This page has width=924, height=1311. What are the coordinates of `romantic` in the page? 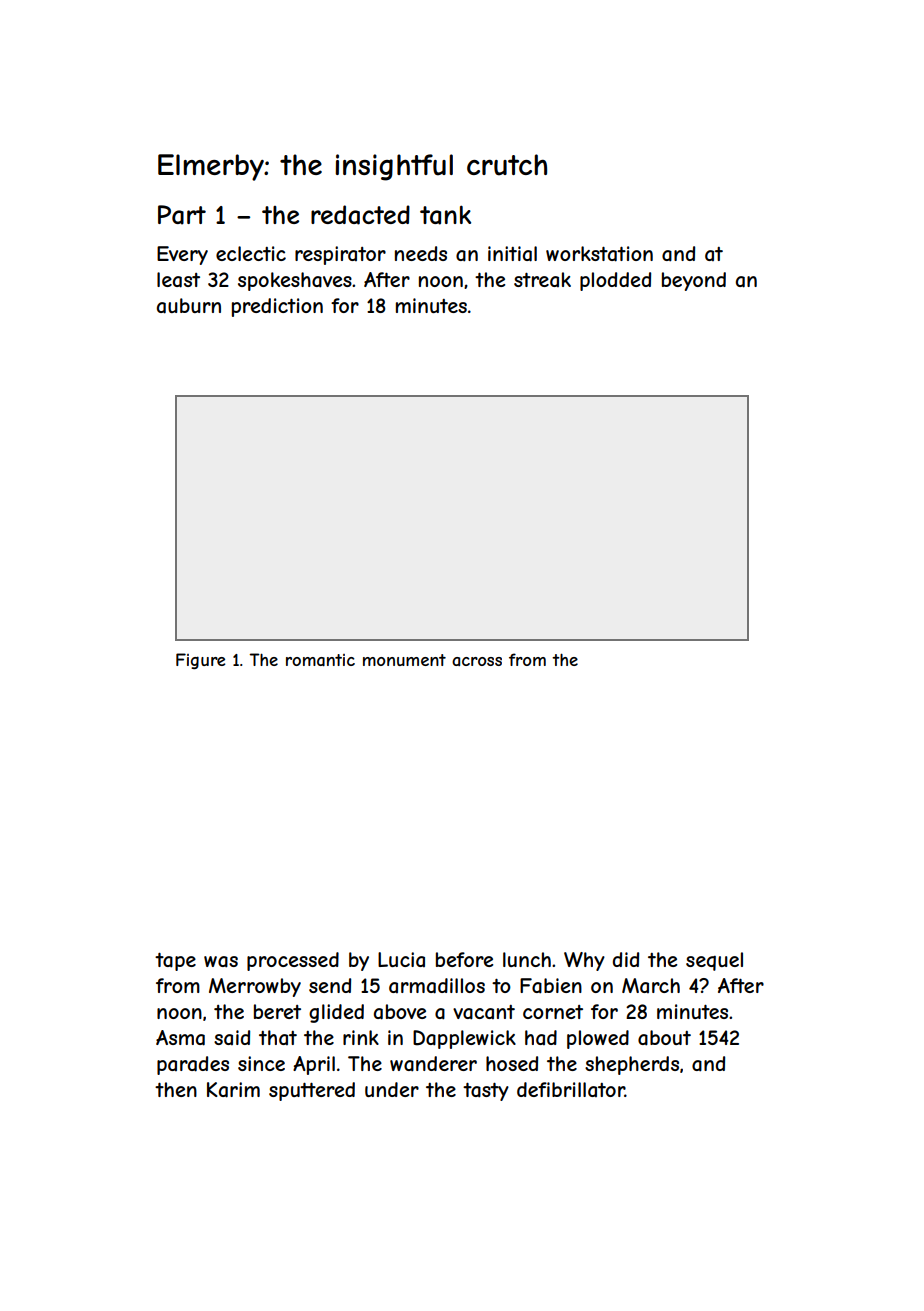 It's located at (320, 660).
